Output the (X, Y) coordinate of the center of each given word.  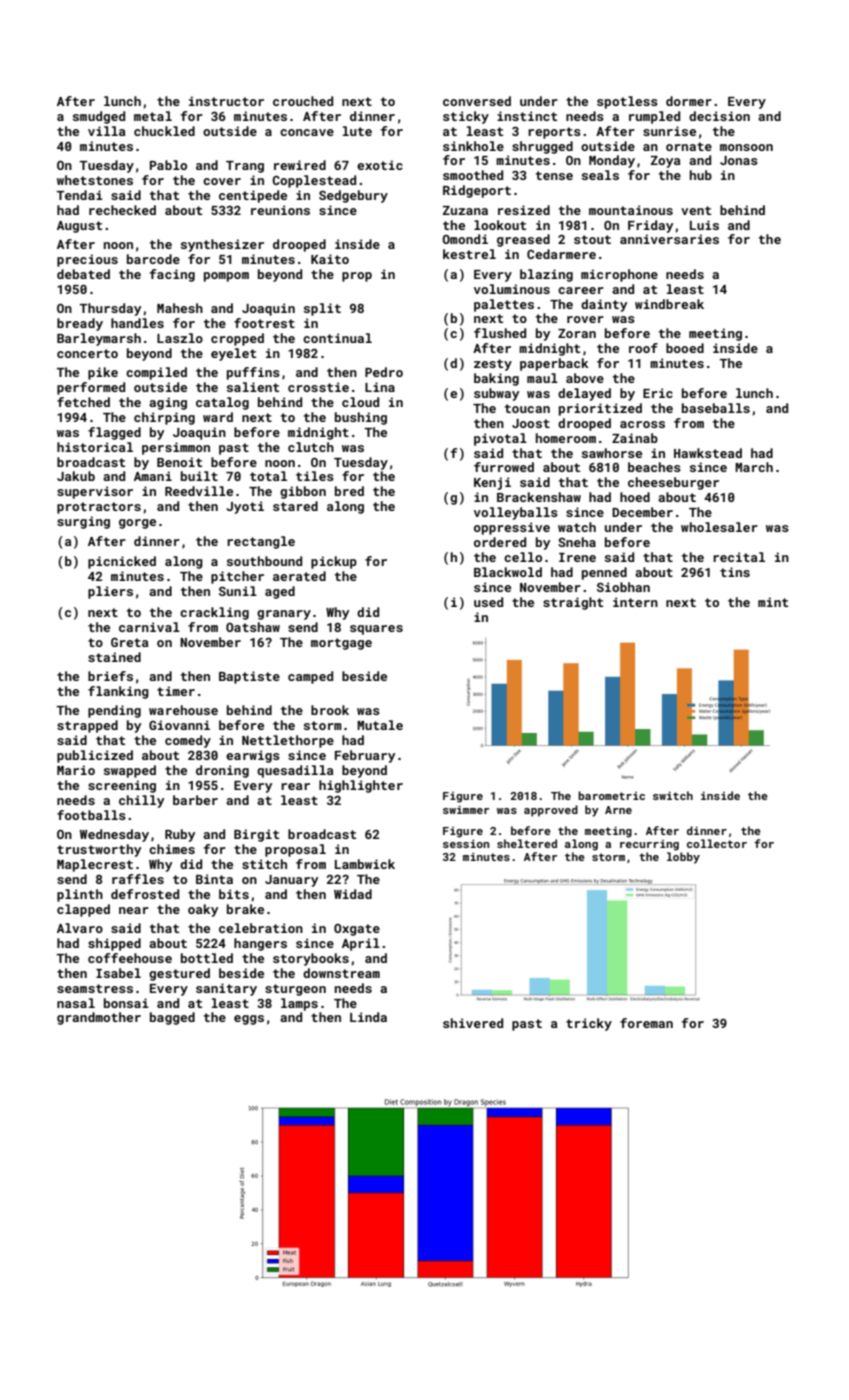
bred (349, 491)
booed (685, 348)
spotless (627, 102)
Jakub (76, 476)
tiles (315, 476)
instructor (226, 101)
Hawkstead (708, 453)
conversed (477, 101)
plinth (80, 895)
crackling (214, 613)
